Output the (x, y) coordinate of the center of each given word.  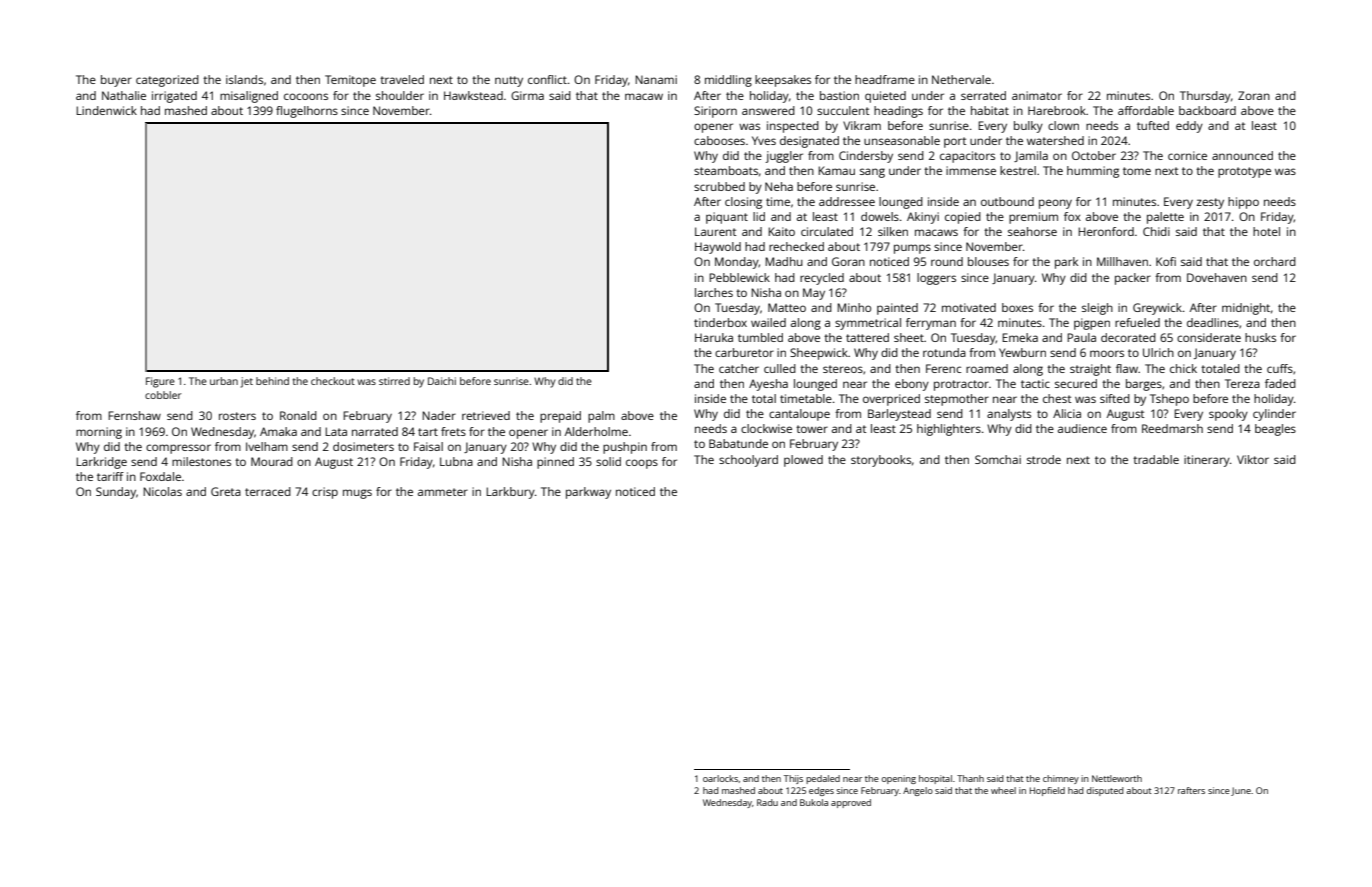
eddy (1189, 127)
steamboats (726, 170)
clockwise (766, 428)
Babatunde (738, 443)
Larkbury (510, 493)
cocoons (306, 96)
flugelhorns (307, 112)
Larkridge (101, 463)
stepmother (957, 400)
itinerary (1207, 461)
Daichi (442, 381)
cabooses (719, 140)
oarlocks (720, 778)
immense (971, 170)
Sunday (116, 493)
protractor (961, 385)
